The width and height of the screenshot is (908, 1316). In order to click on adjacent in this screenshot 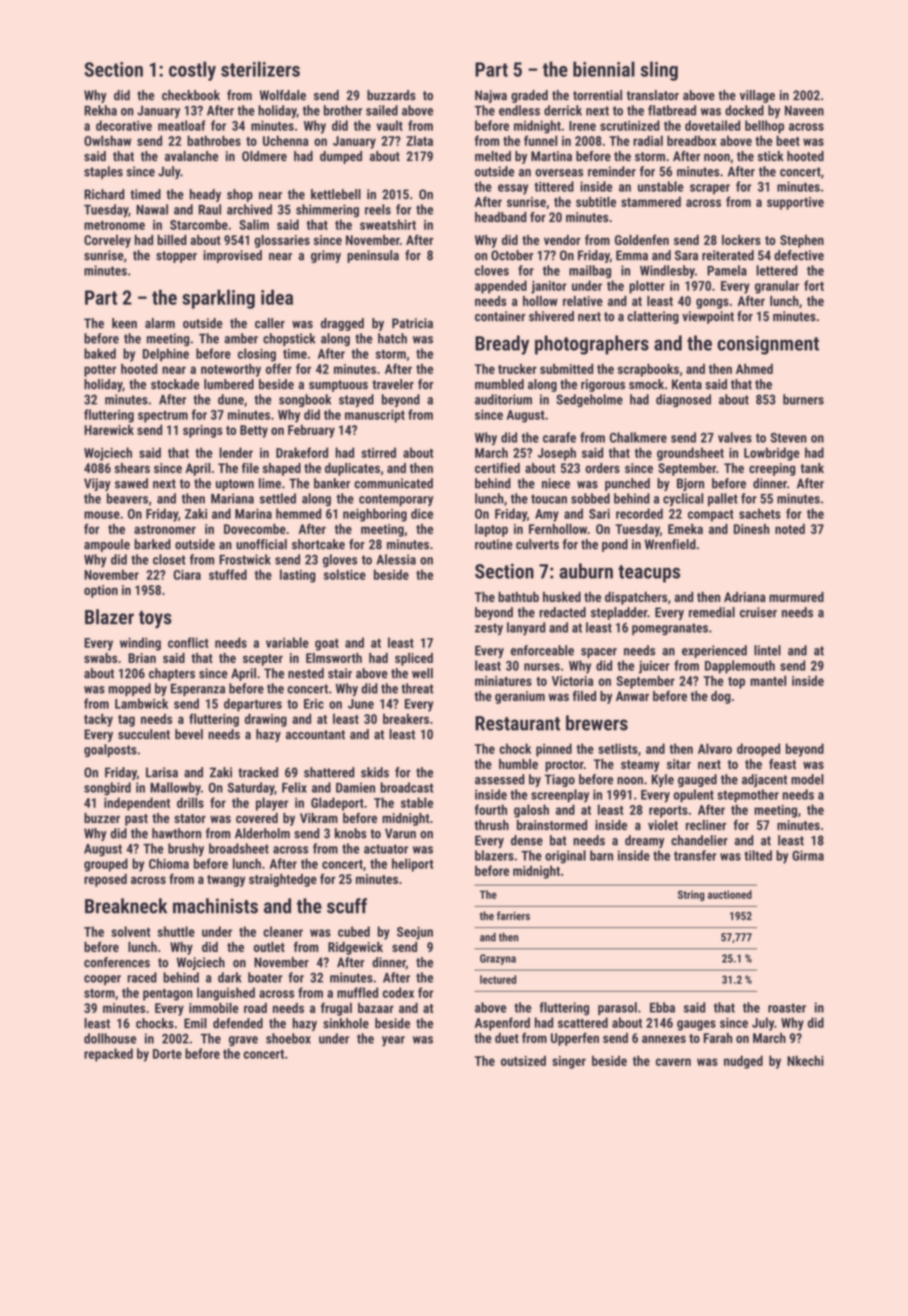, I will do `click(764, 780)`.
